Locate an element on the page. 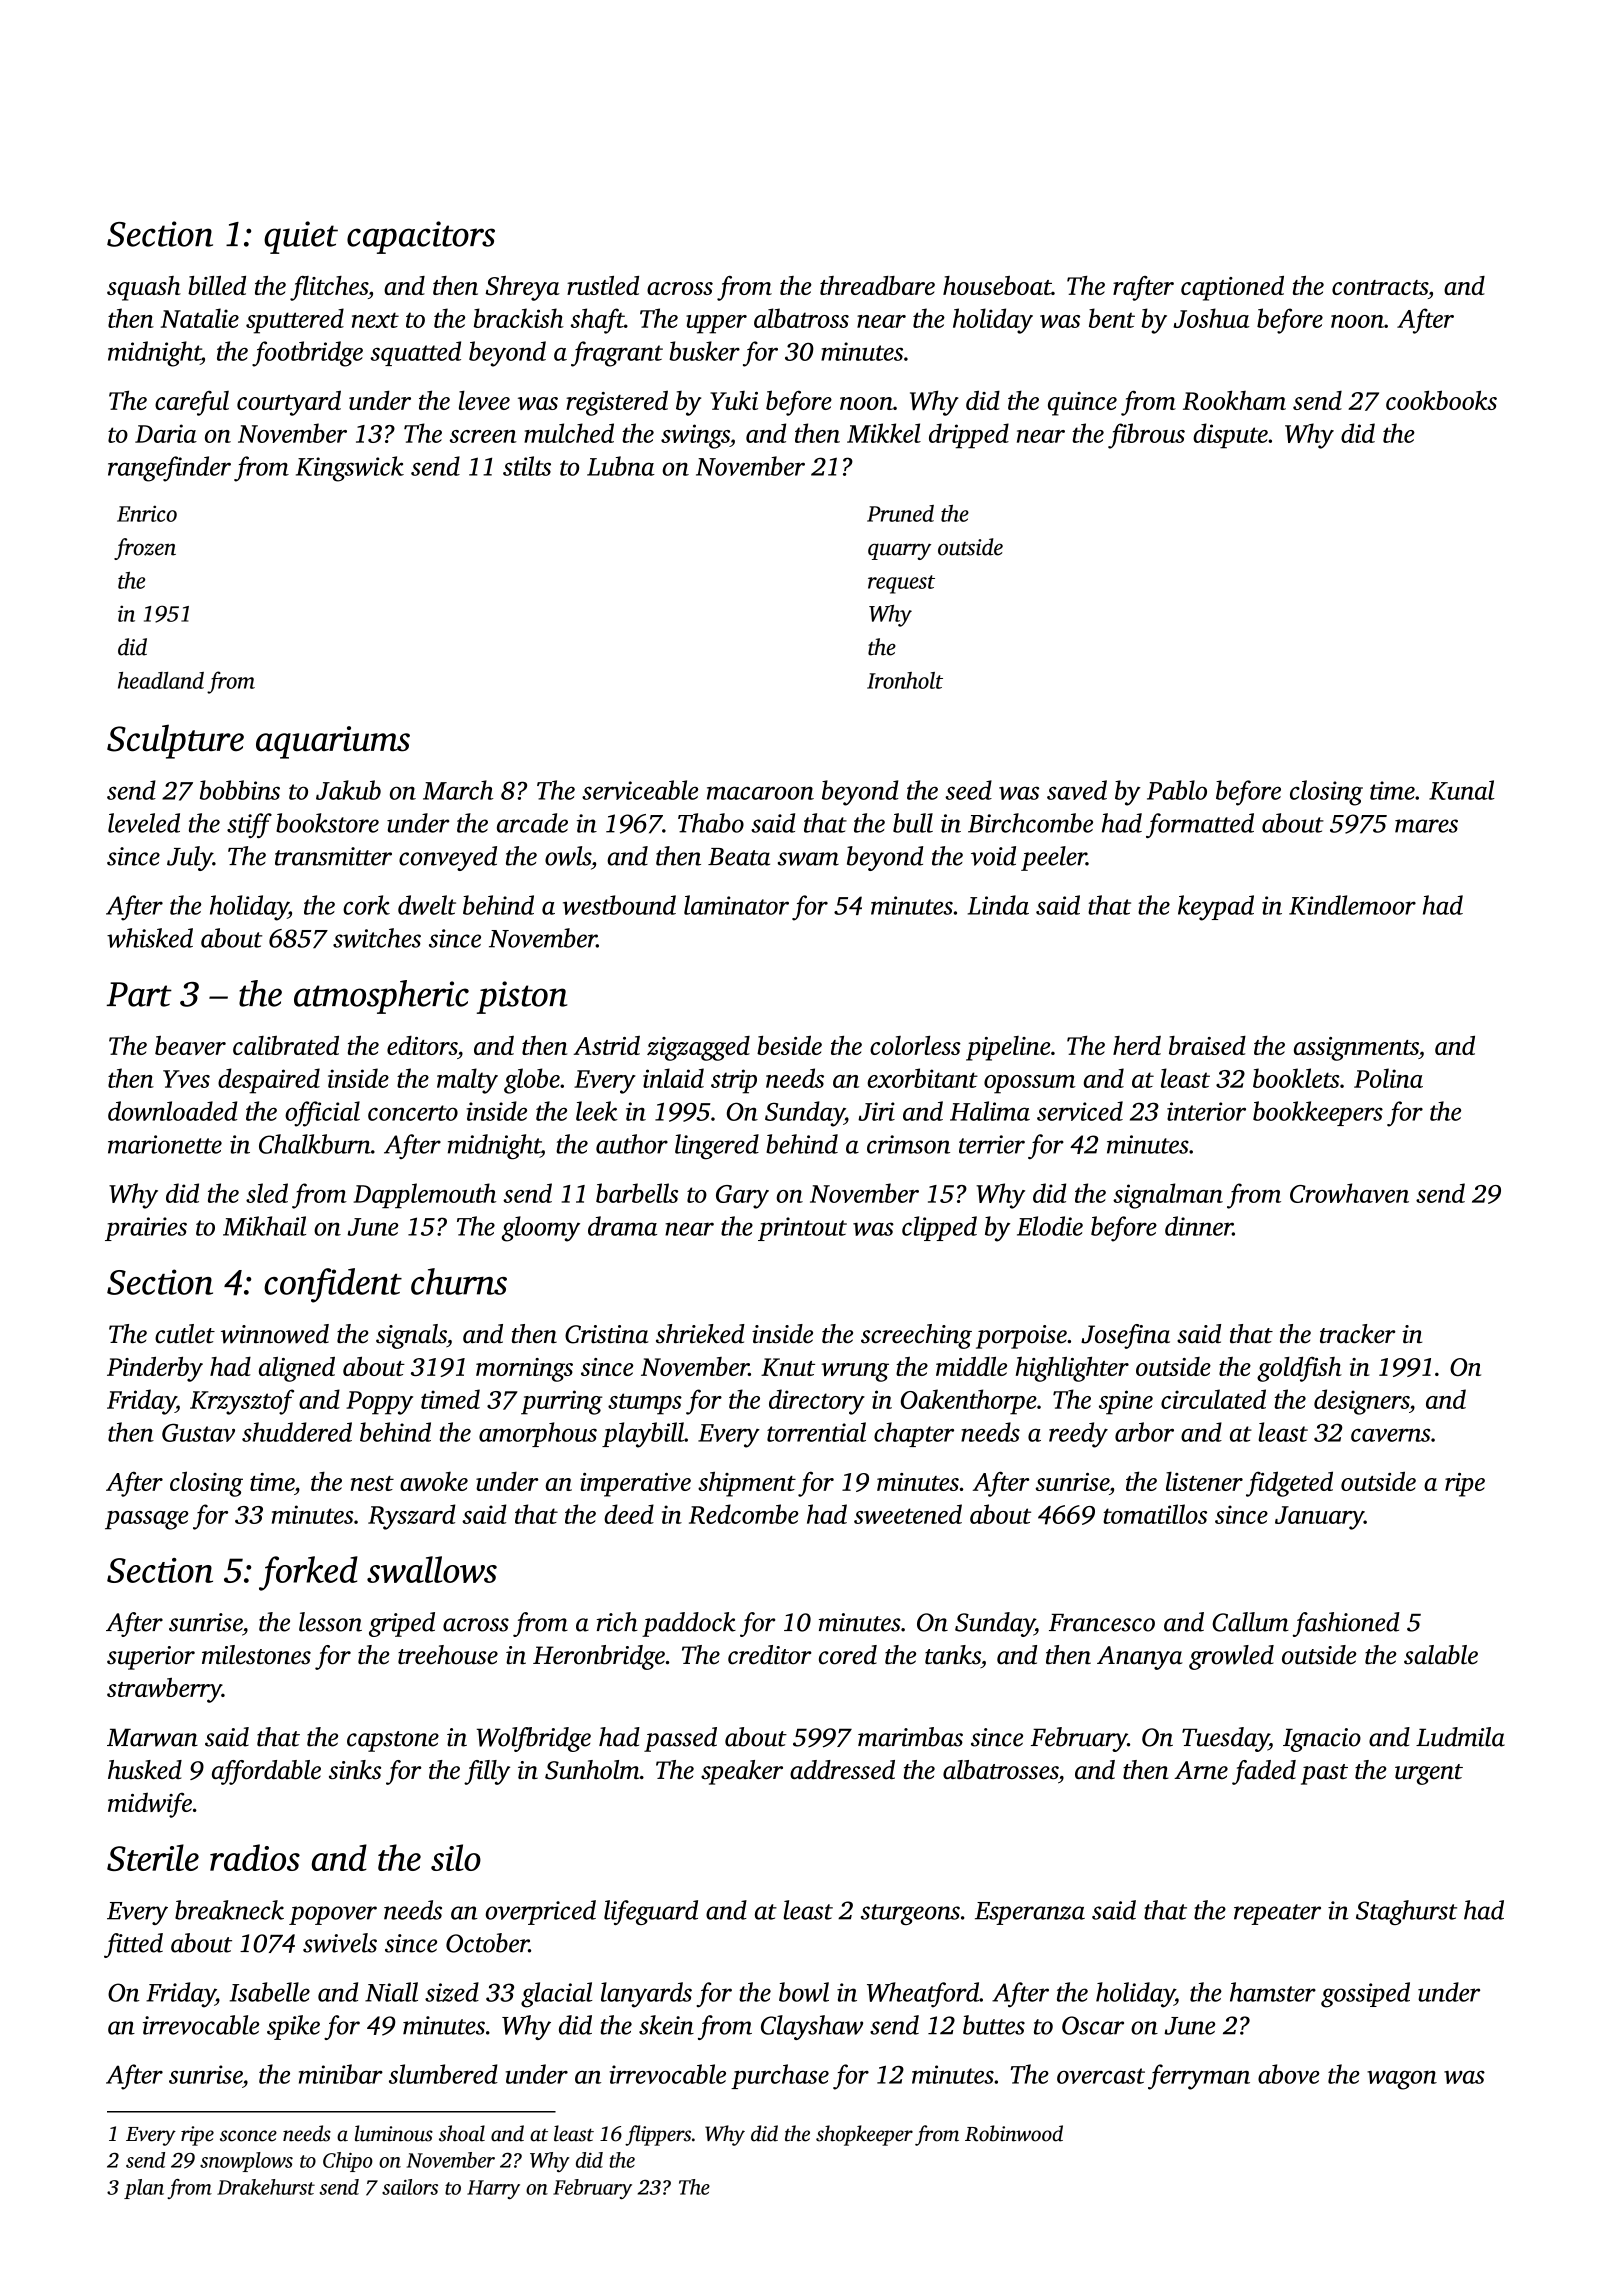  capacitors is located at coordinates (421, 237).
